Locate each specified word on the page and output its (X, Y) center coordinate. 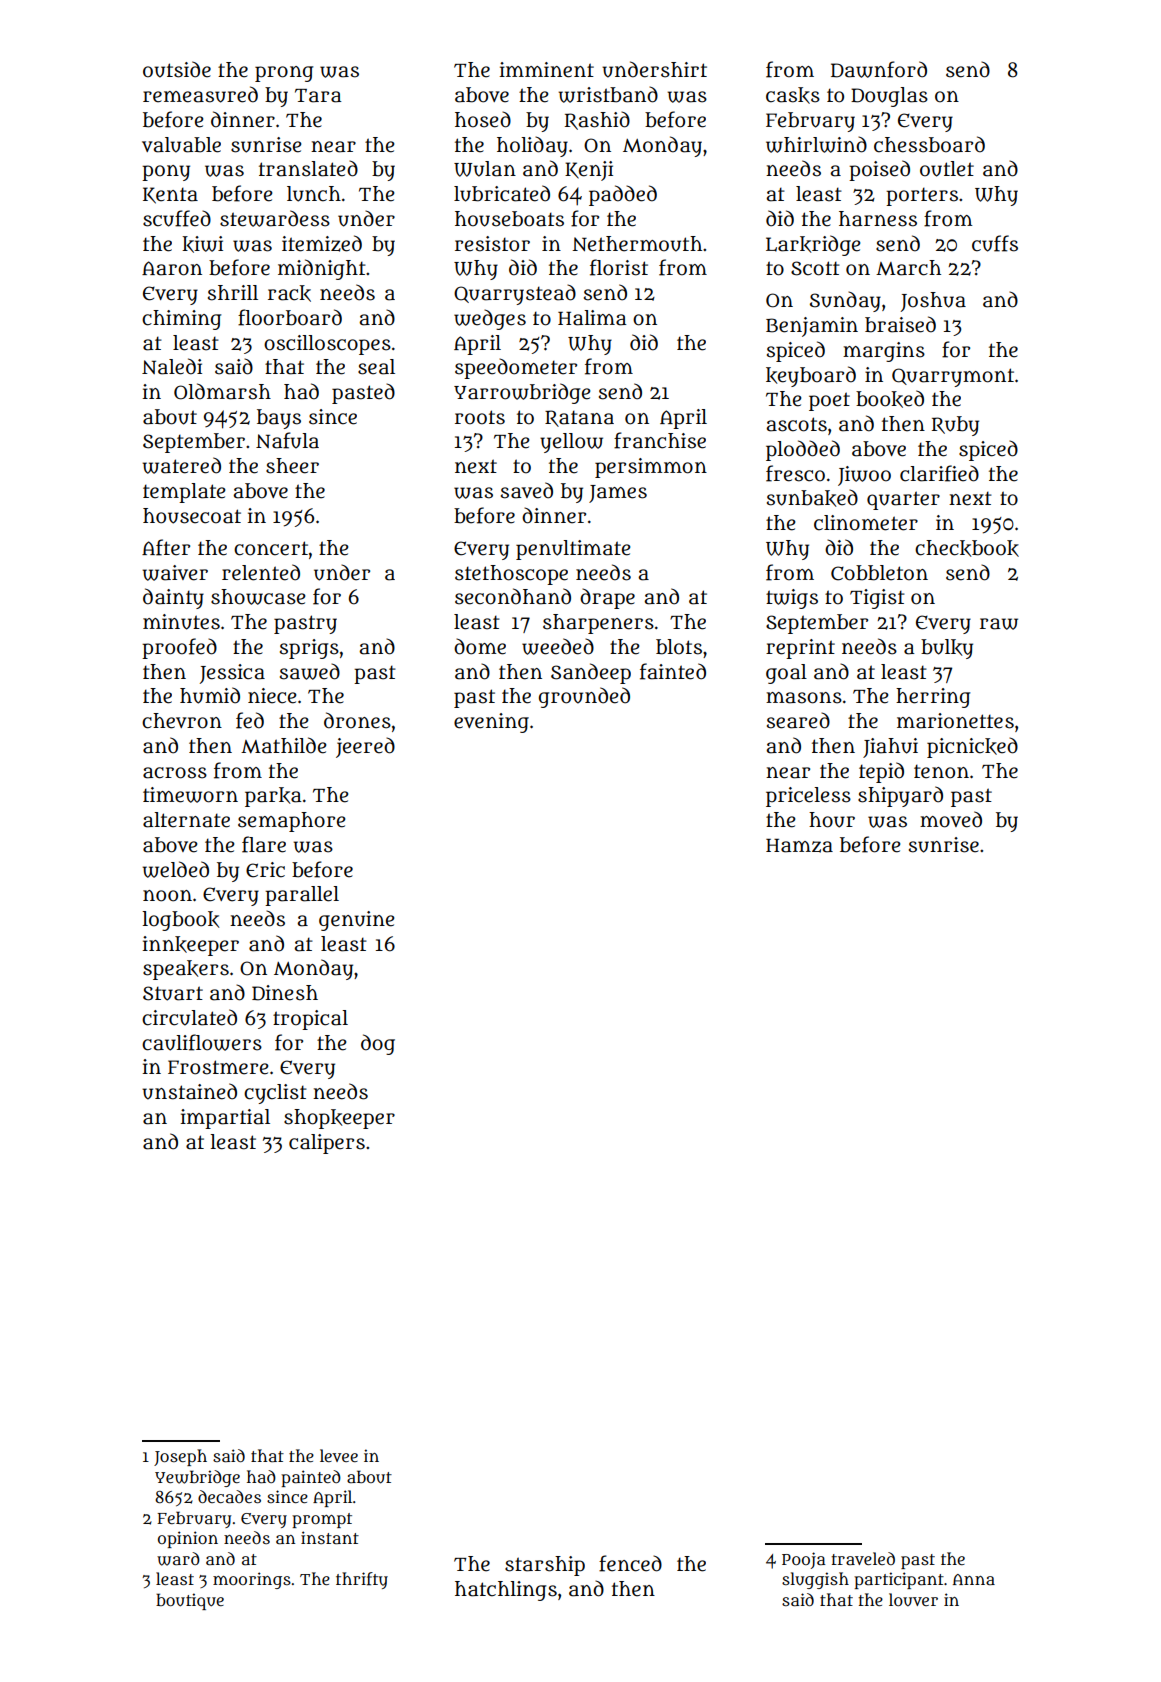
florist (619, 267)
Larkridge (813, 245)
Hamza (799, 846)
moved (951, 819)
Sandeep (591, 673)
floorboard (290, 317)
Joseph (180, 1457)
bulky (947, 649)
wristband (608, 94)
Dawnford (879, 69)
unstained (189, 1091)
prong (284, 74)
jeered (365, 747)
